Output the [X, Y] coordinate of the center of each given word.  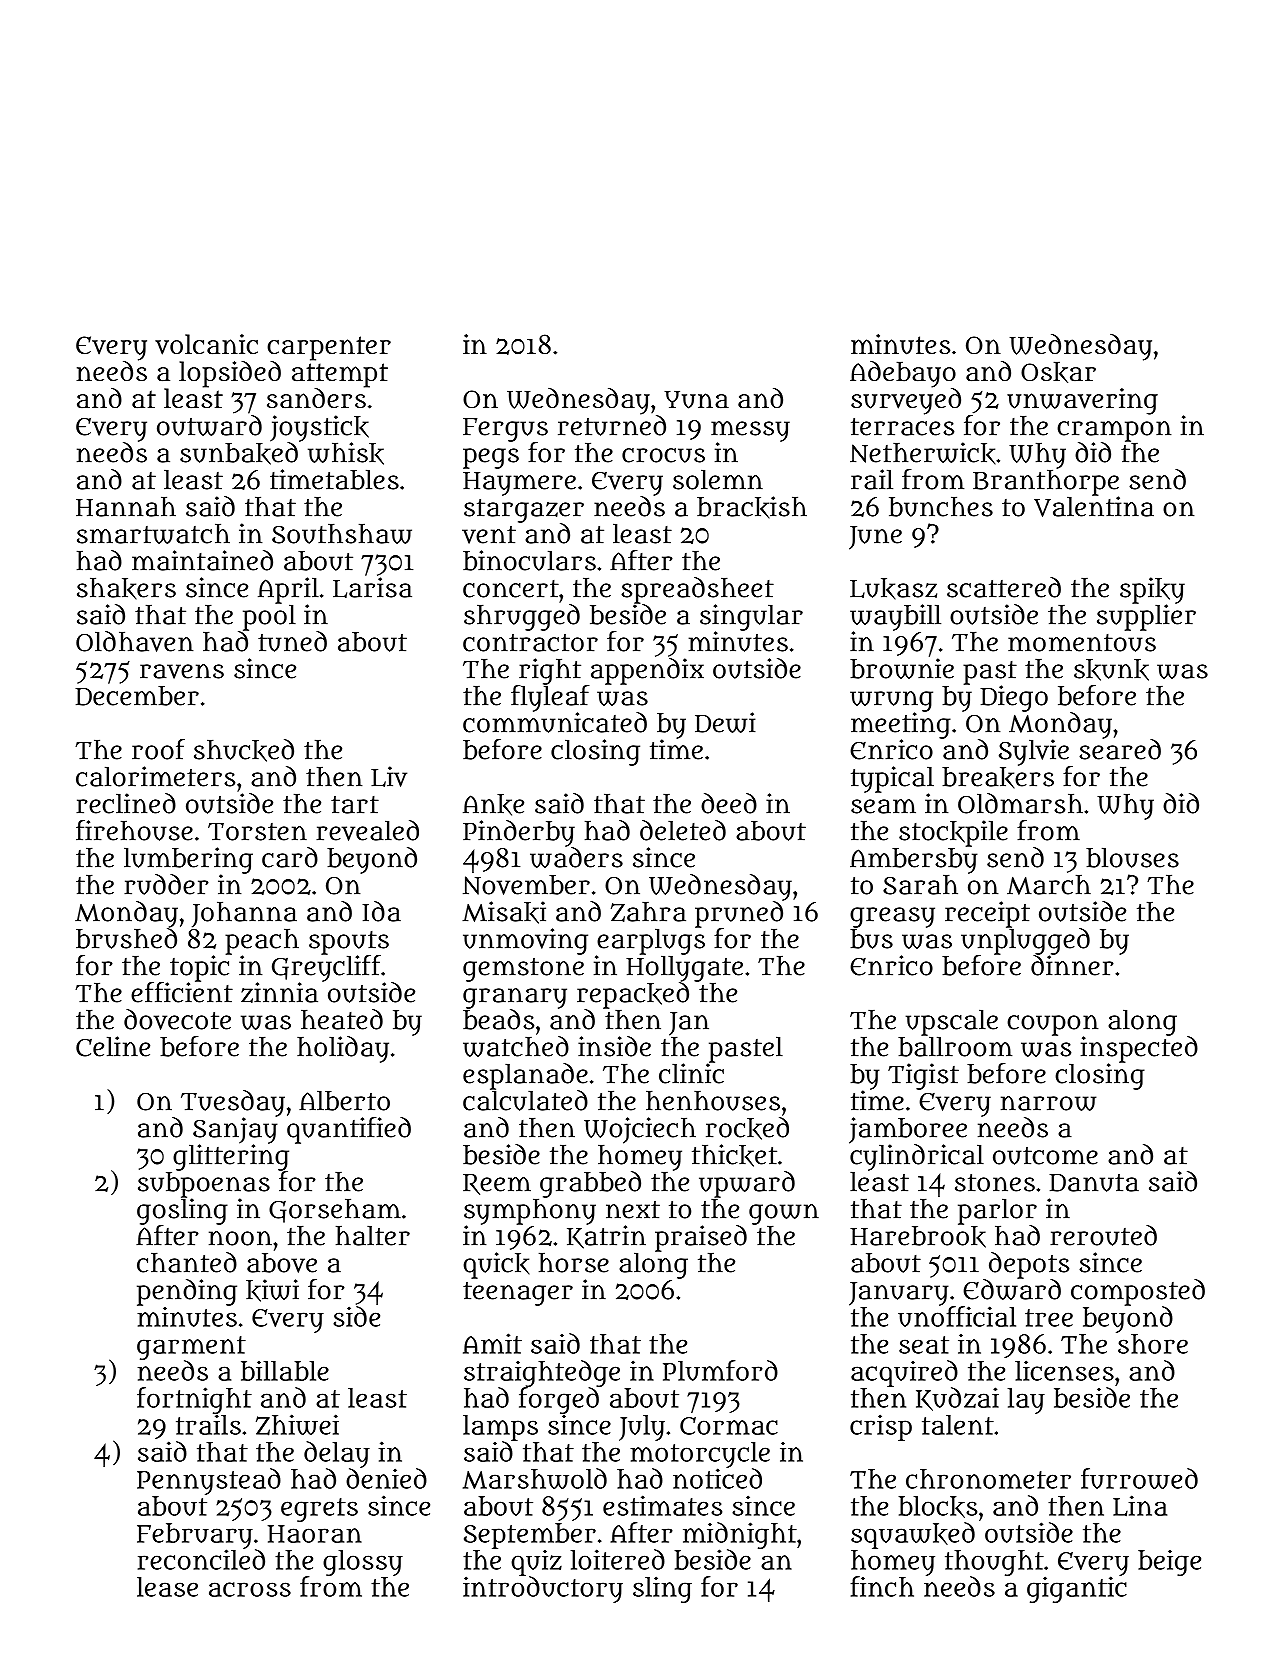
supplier [1146, 617]
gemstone [523, 970]
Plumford [720, 1370]
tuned [292, 641]
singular [751, 617]
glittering [231, 1157]
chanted [187, 1262]
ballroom [955, 1046]
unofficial [957, 1316]
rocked [747, 1128]
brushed [126, 938]
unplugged [1025, 941]
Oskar [1058, 372]
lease [167, 1587]
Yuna [696, 400]
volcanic [206, 344]
